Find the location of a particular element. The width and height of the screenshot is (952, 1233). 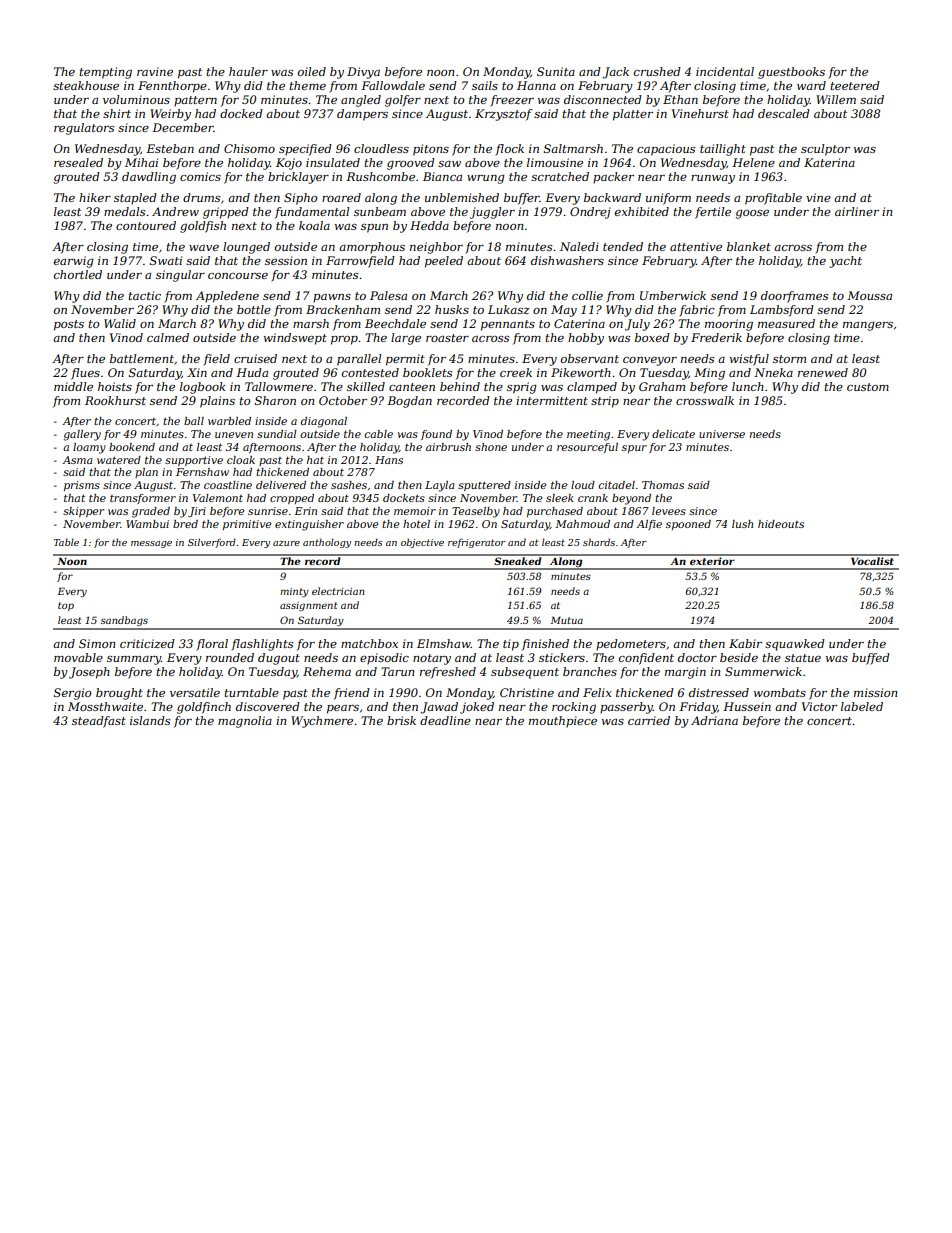

Hanna is located at coordinates (536, 85).
